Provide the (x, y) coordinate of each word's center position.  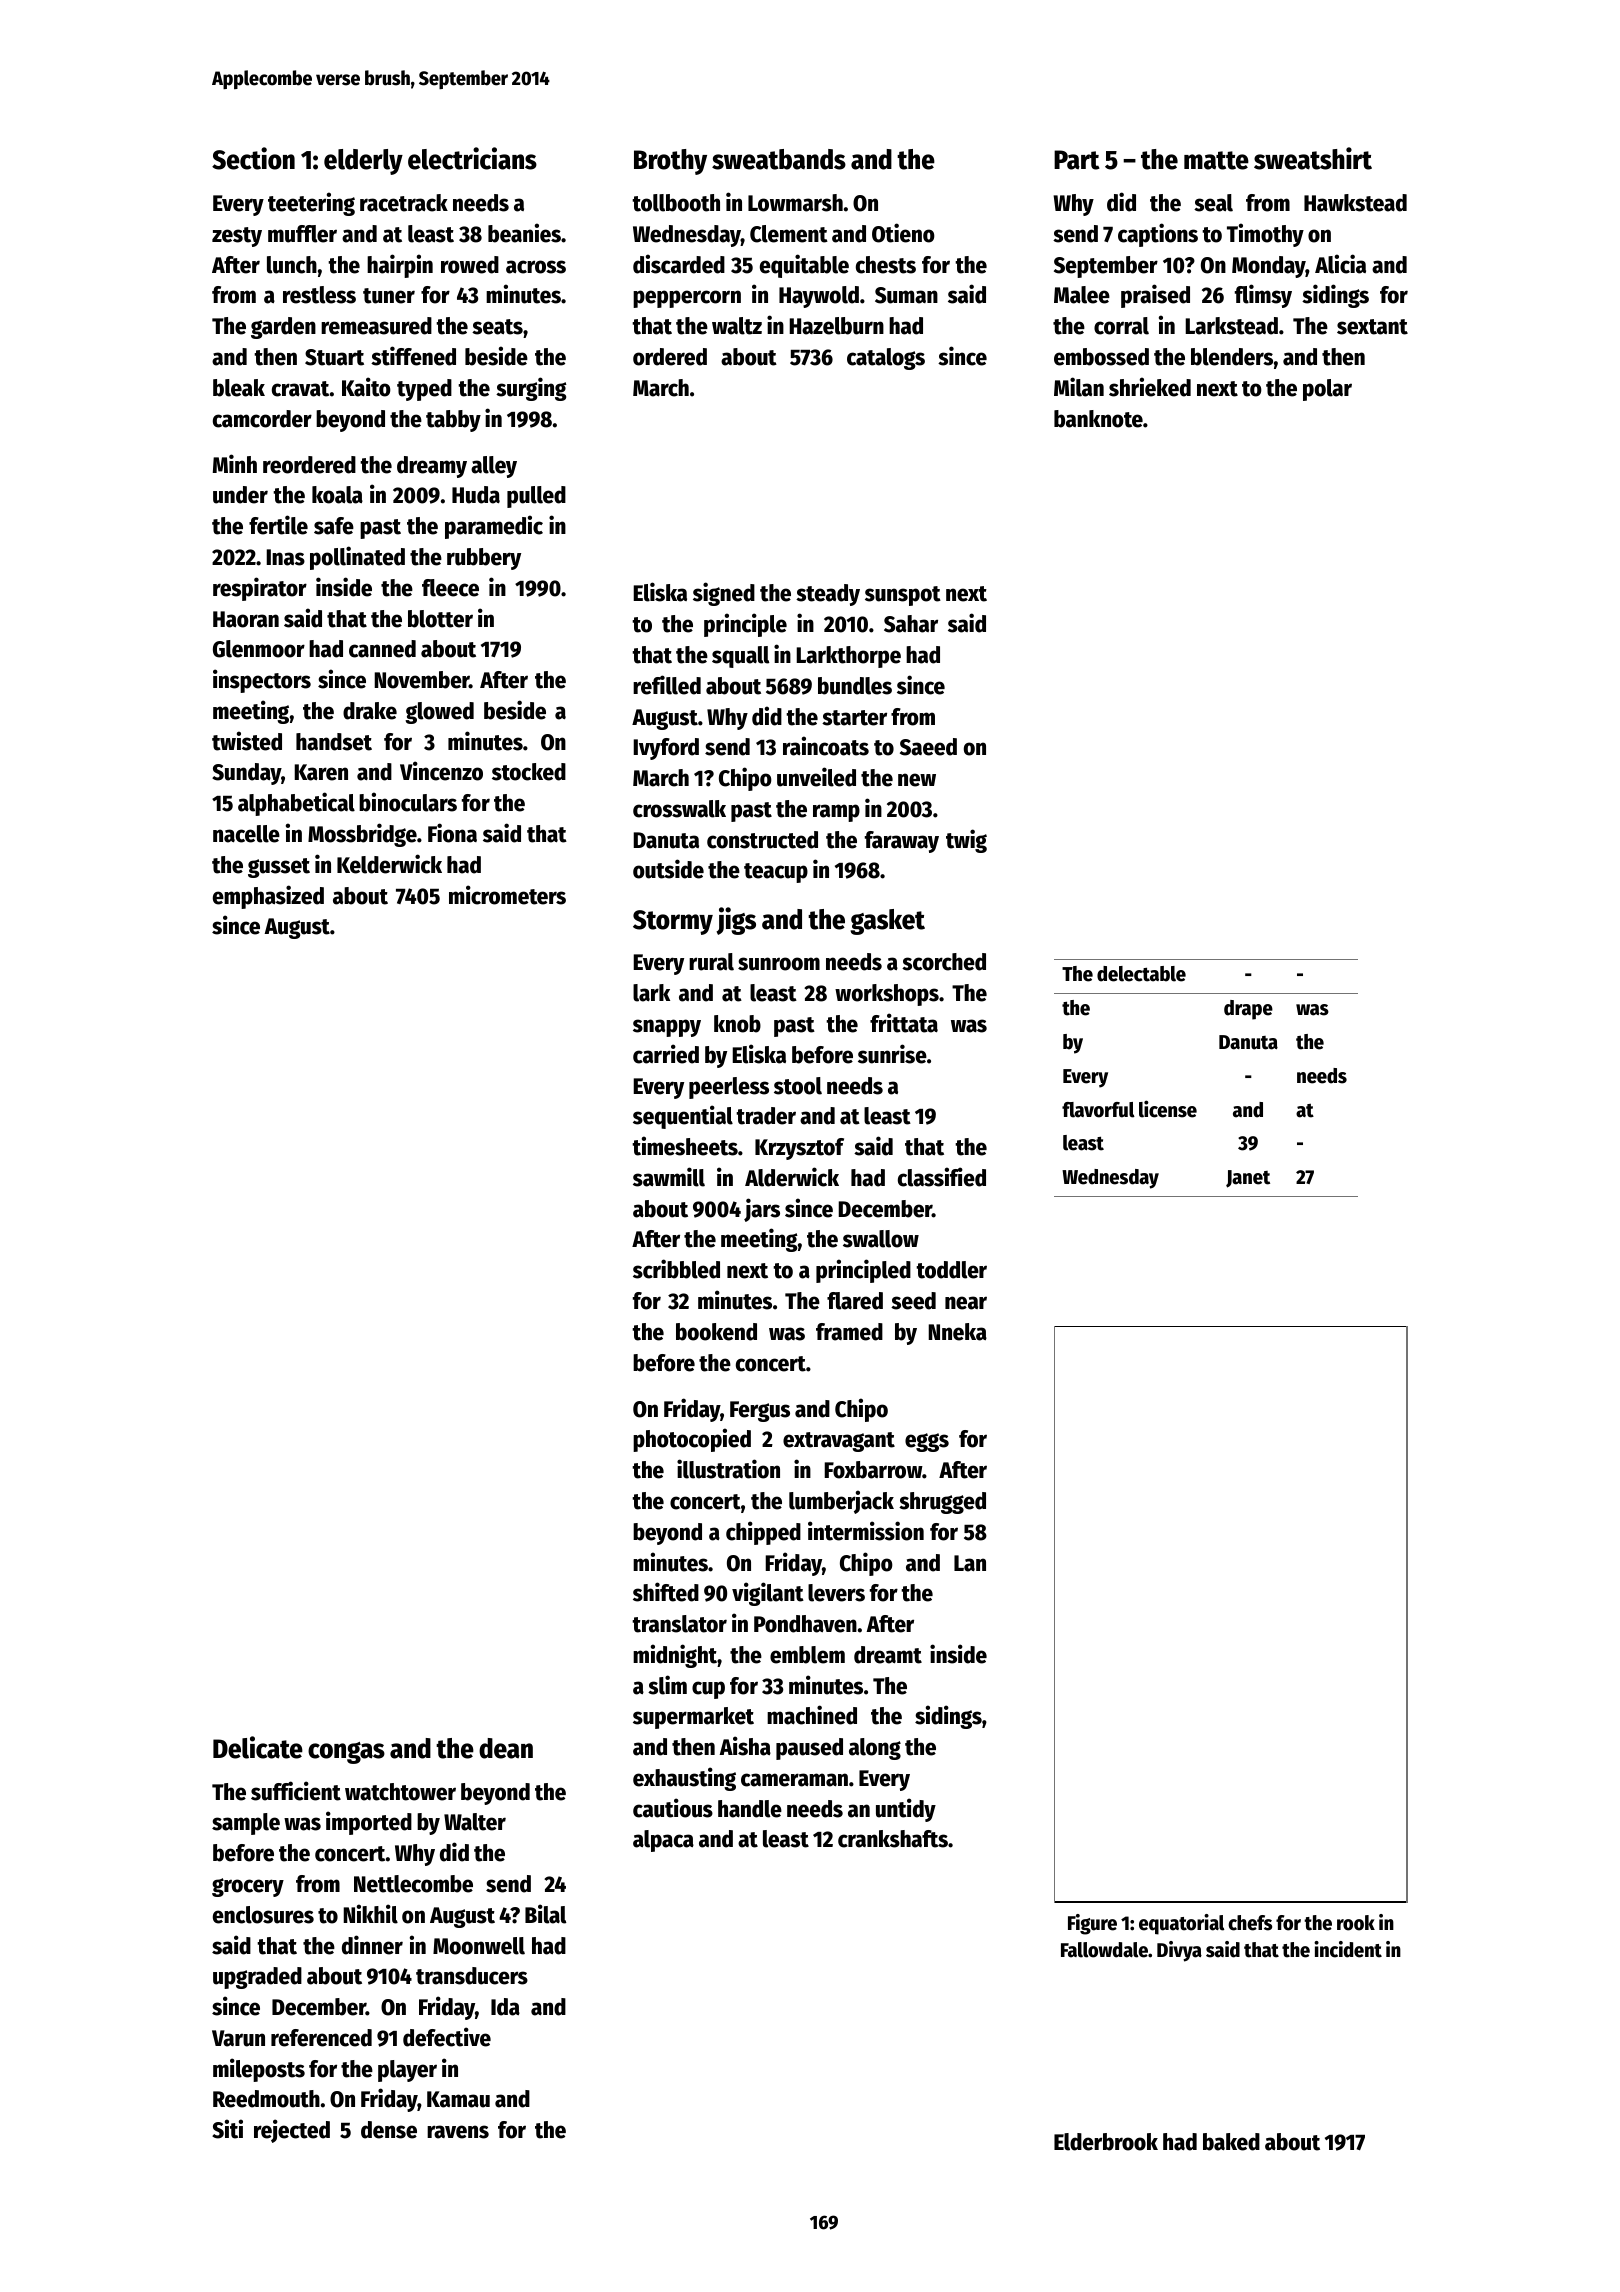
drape (1248, 1010)
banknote (1098, 419)
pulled (536, 497)
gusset (279, 868)
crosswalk (679, 809)
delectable (1141, 974)
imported (369, 1823)
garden (283, 328)
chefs (1250, 1923)
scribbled (676, 1269)
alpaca (663, 1841)
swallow (881, 1239)
